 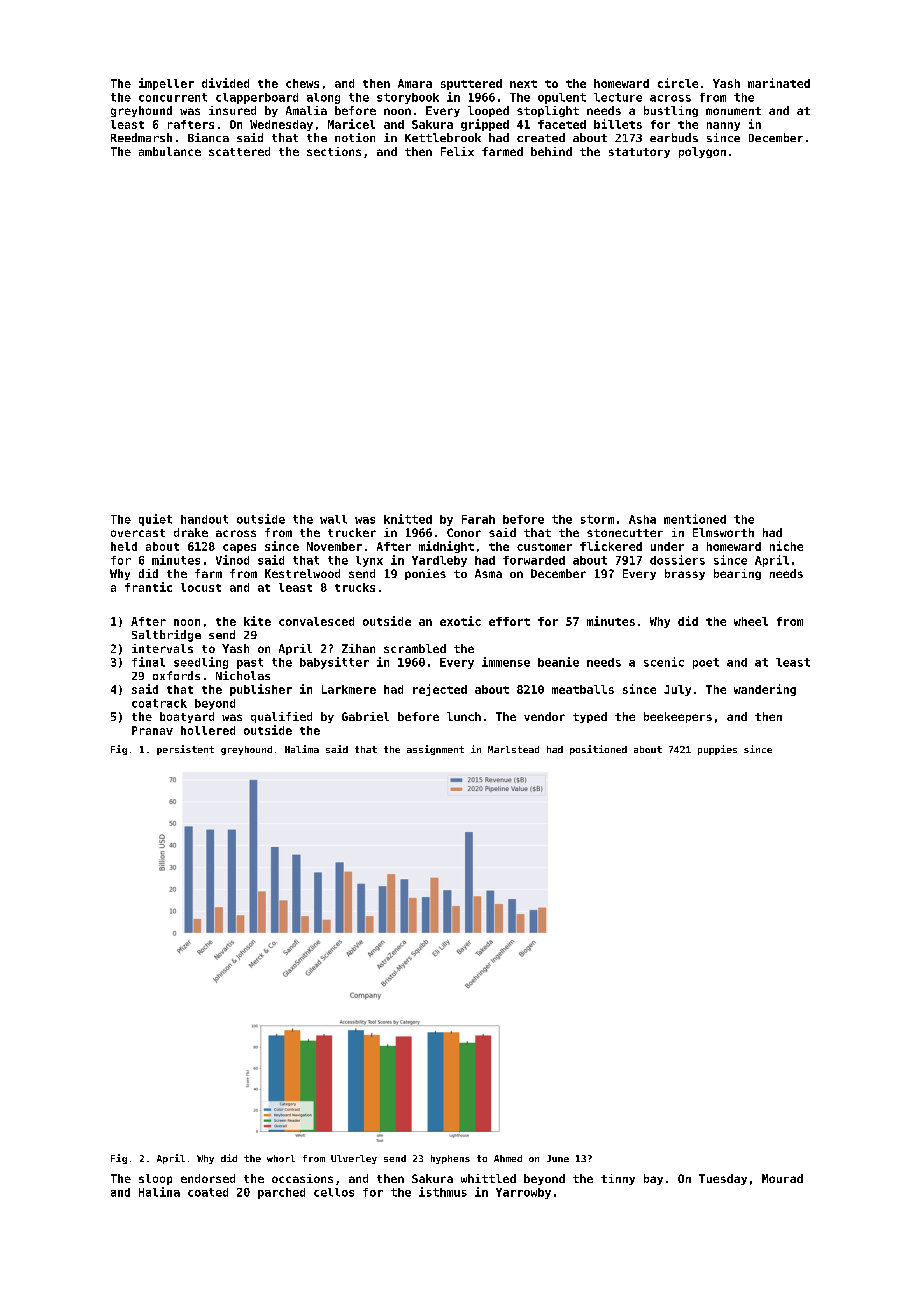 I want to click on Halina, so click(x=159, y=1192).
